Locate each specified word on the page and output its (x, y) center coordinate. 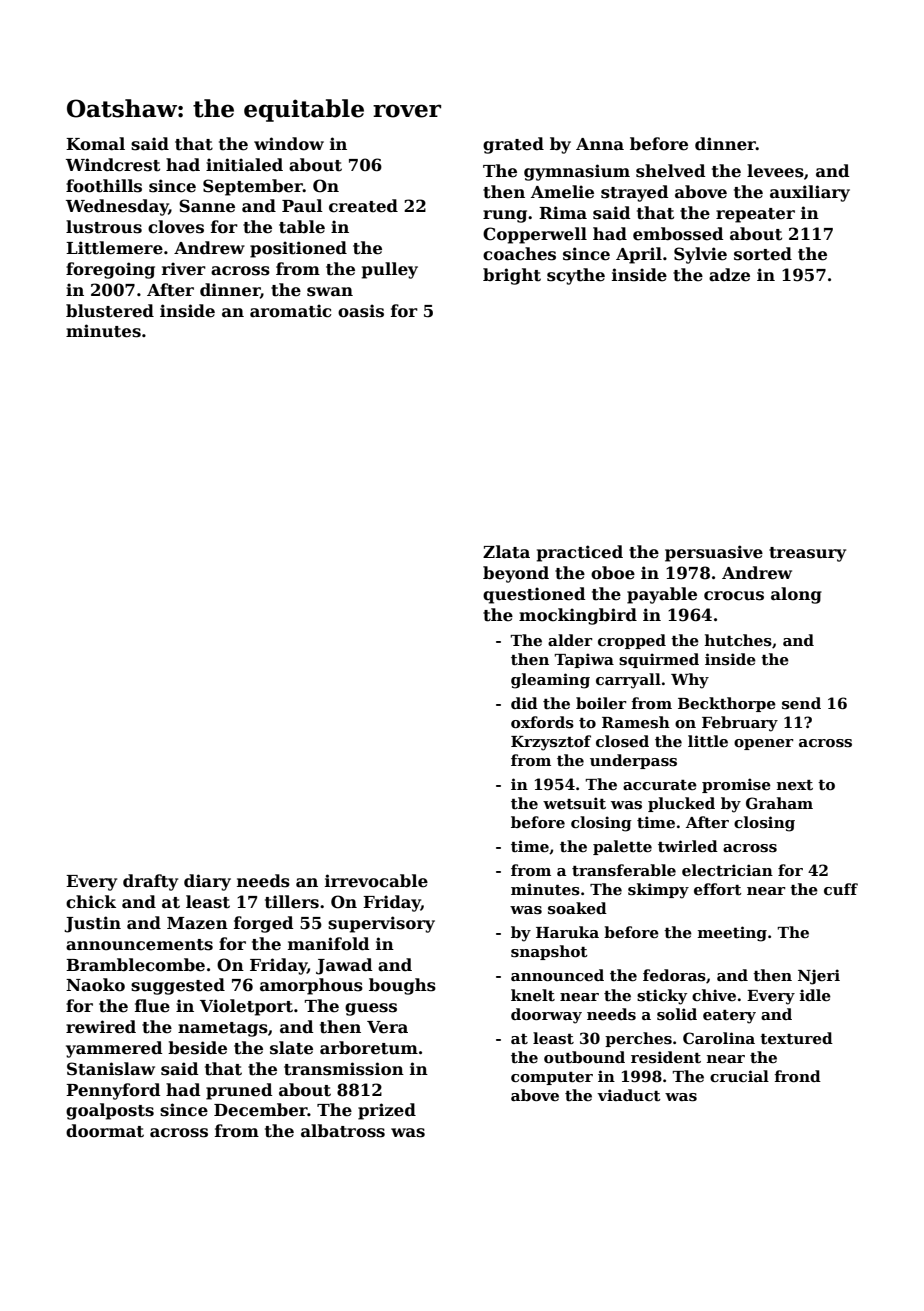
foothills (104, 186)
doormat (105, 1131)
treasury (807, 554)
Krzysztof (551, 743)
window (289, 144)
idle (815, 995)
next (795, 785)
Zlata (506, 552)
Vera (387, 1027)
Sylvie (700, 255)
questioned (534, 595)
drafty (150, 882)
